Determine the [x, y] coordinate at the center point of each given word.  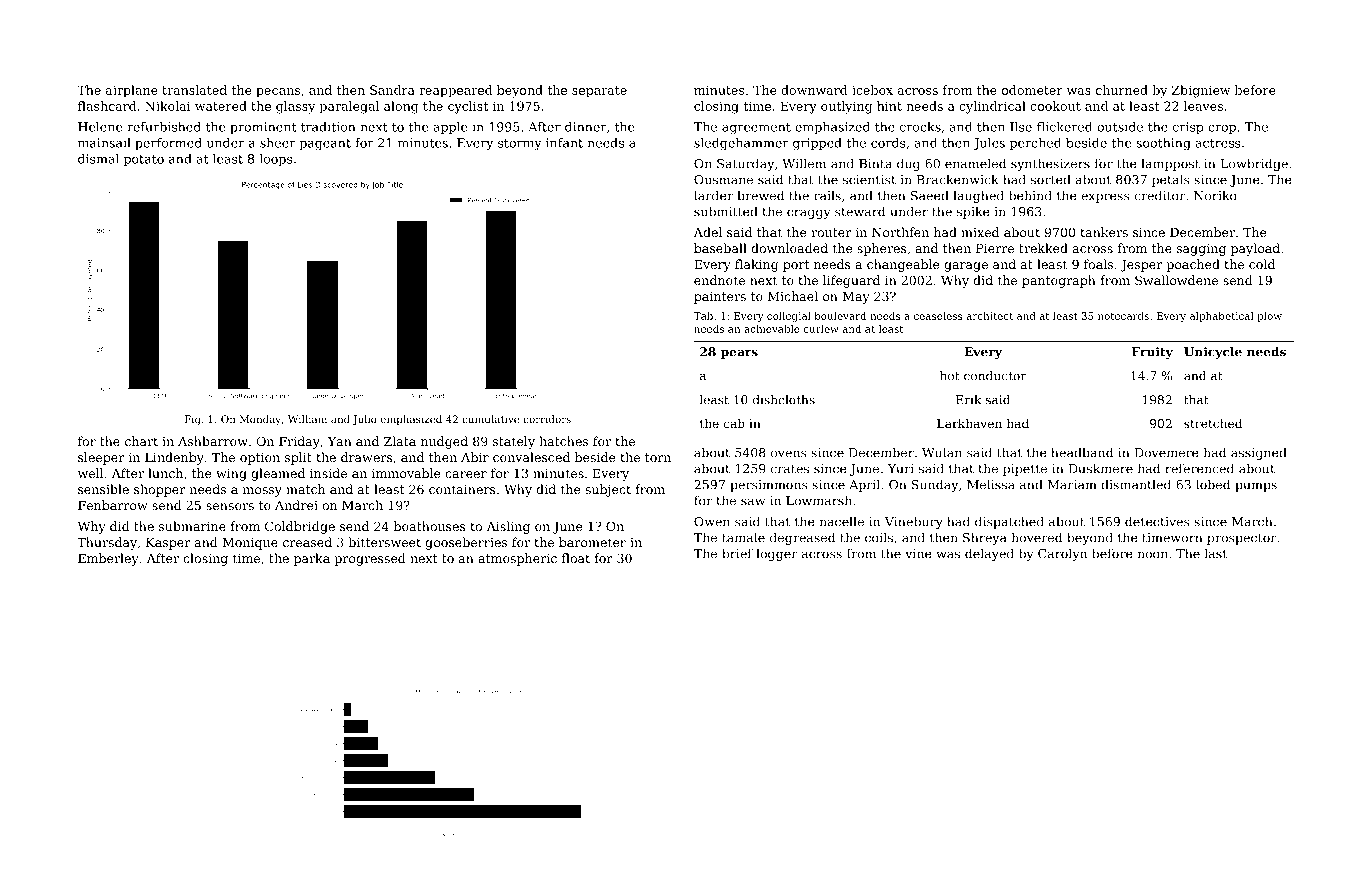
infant [564, 143]
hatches [563, 441]
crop [1222, 129]
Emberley [108, 559]
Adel [708, 232]
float [576, 558]
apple [450, 128]
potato [144, 160]
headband [1082, 452]
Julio [364, 420]
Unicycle [1213, 353]
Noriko [1215, 195]
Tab [703, 316]
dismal [98, 159]
